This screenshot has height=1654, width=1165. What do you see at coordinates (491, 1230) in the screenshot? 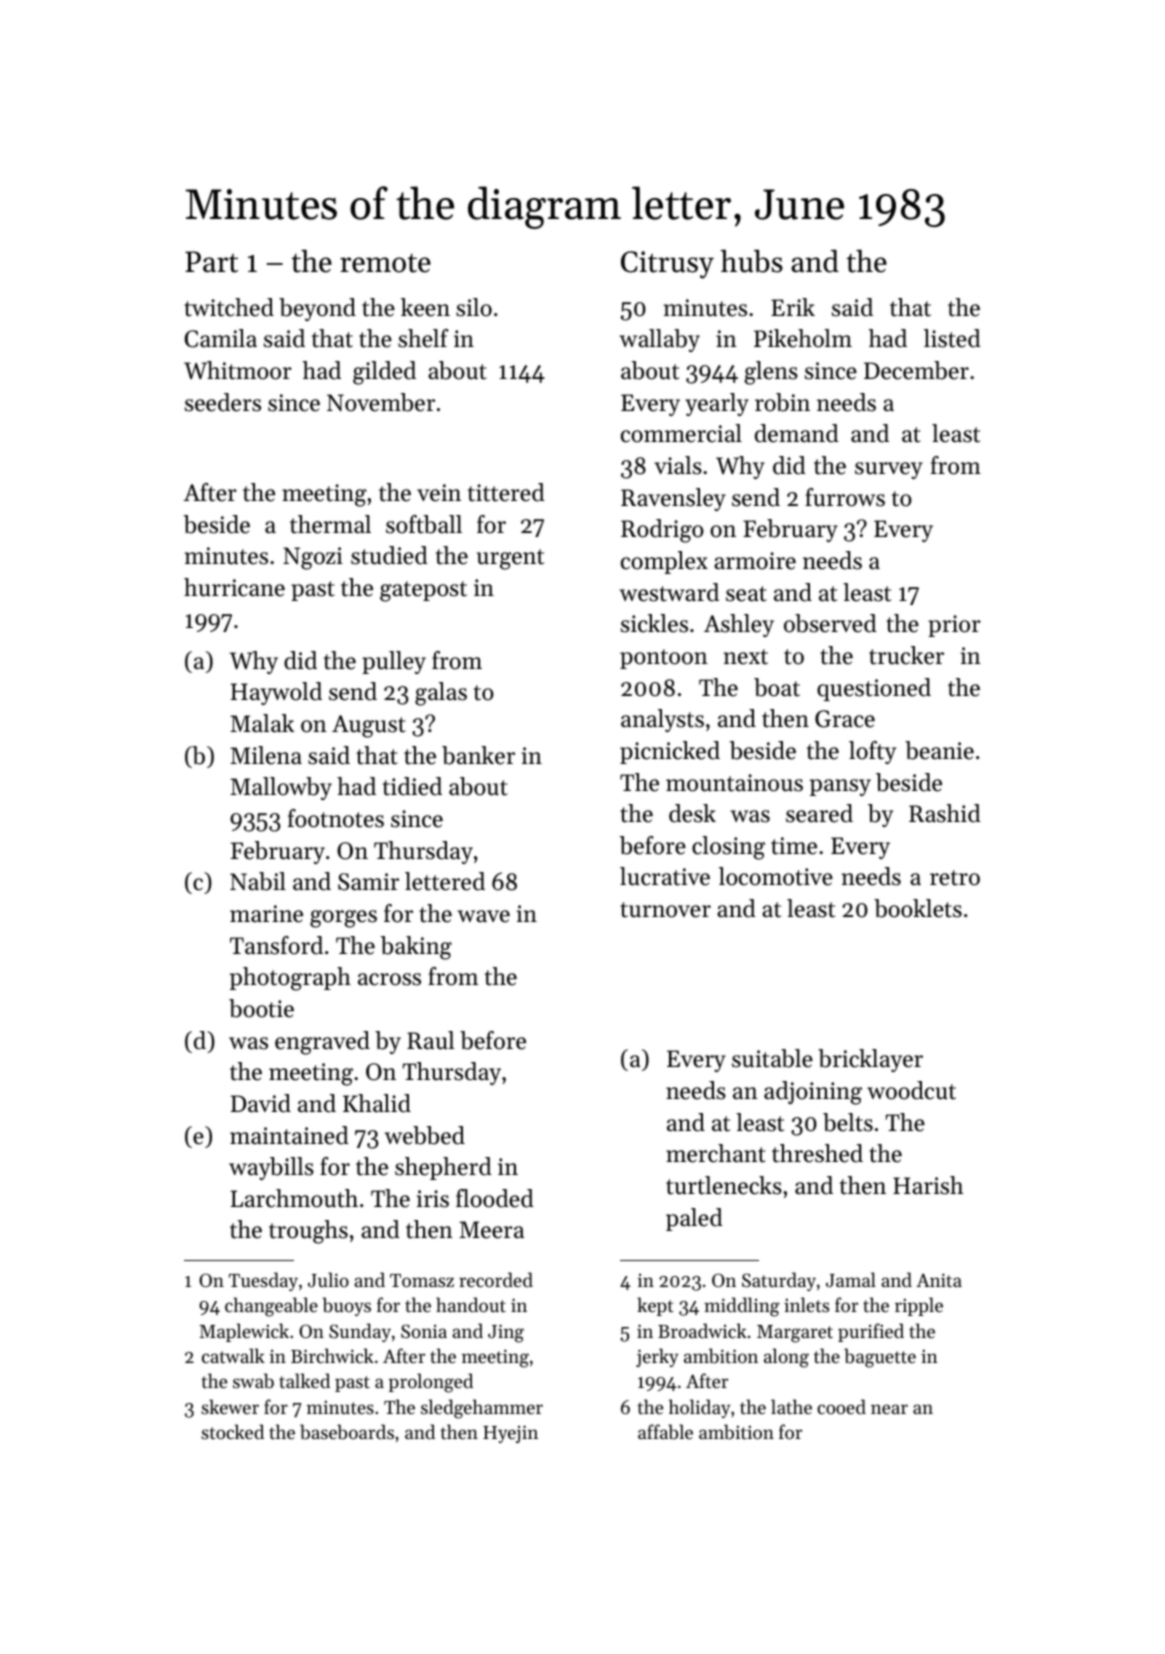
I see `Meera` at bounding box center [491, 1230].
